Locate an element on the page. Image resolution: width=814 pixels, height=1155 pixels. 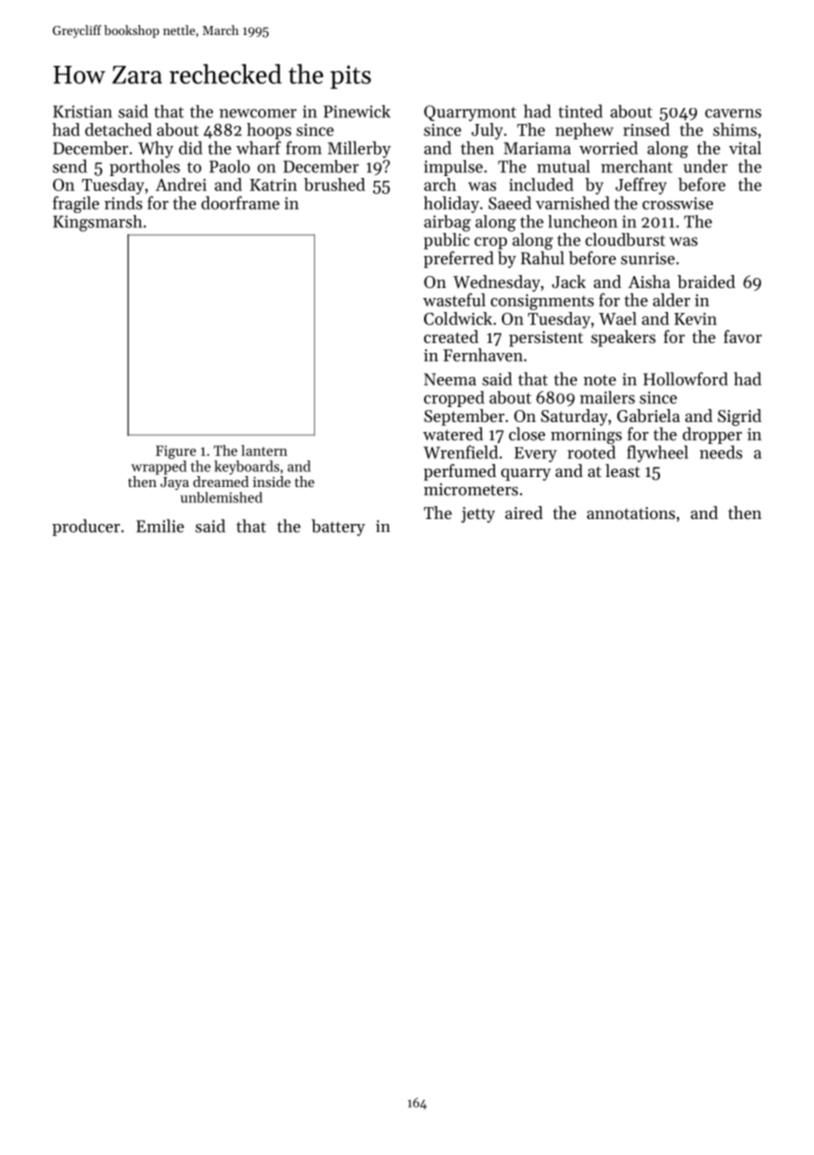
preferred is located at coordinates (459, 259).
